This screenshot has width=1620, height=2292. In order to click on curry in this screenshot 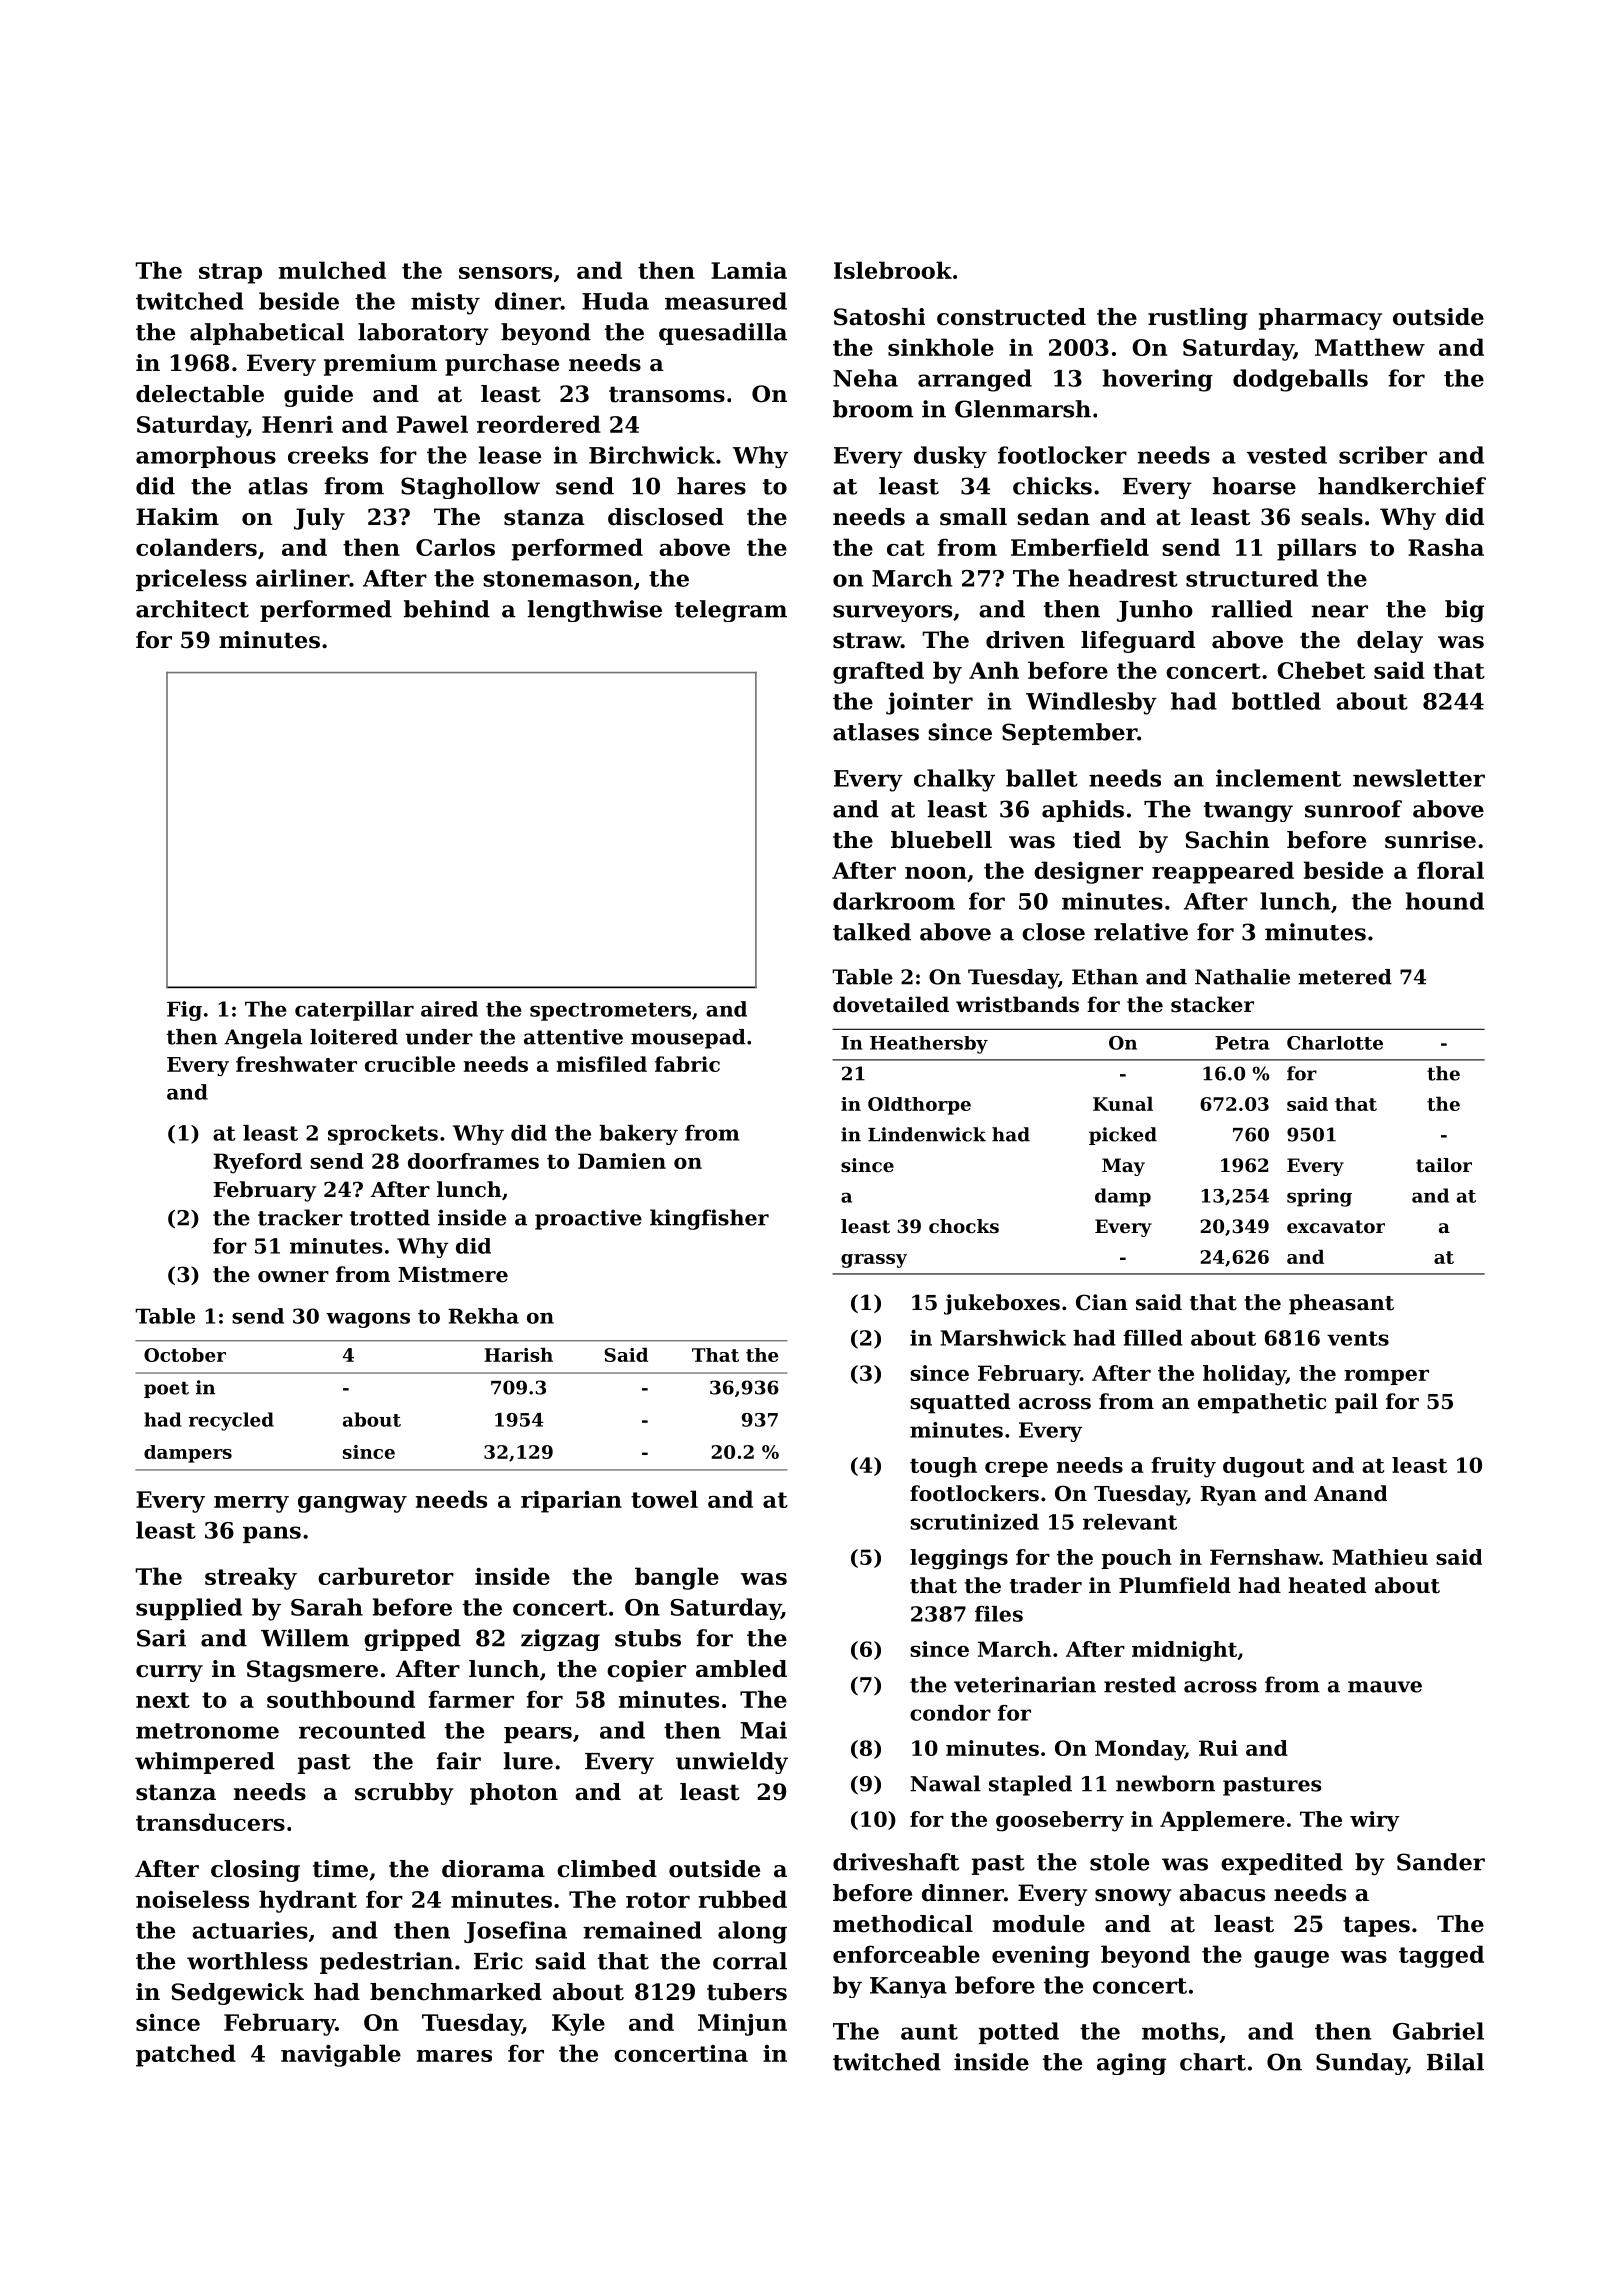, I will do `click(169, 1673)`.
